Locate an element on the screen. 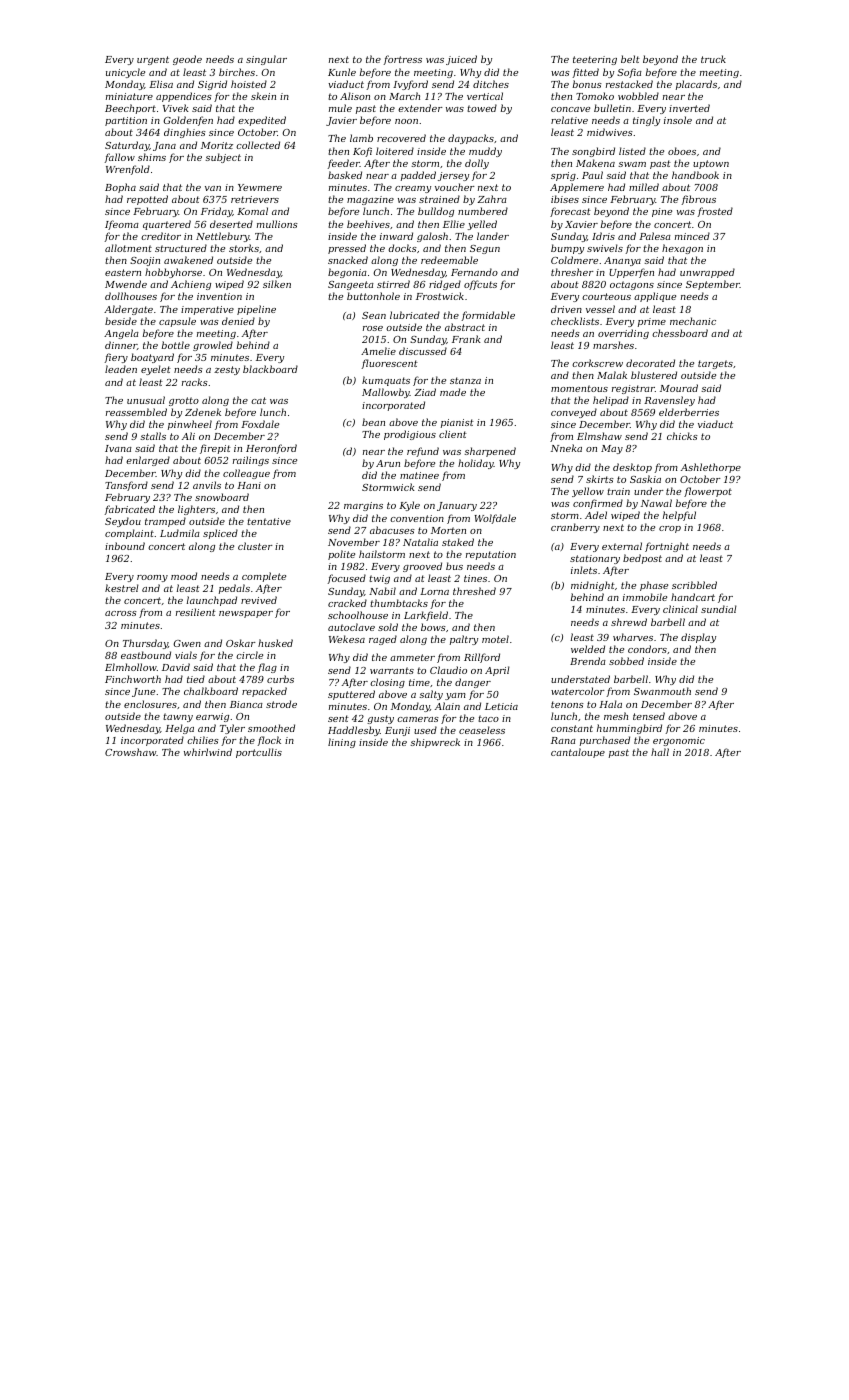 This screenshot has height=1400, width=849. Elmhollow is located at coordinates (131, 667).
